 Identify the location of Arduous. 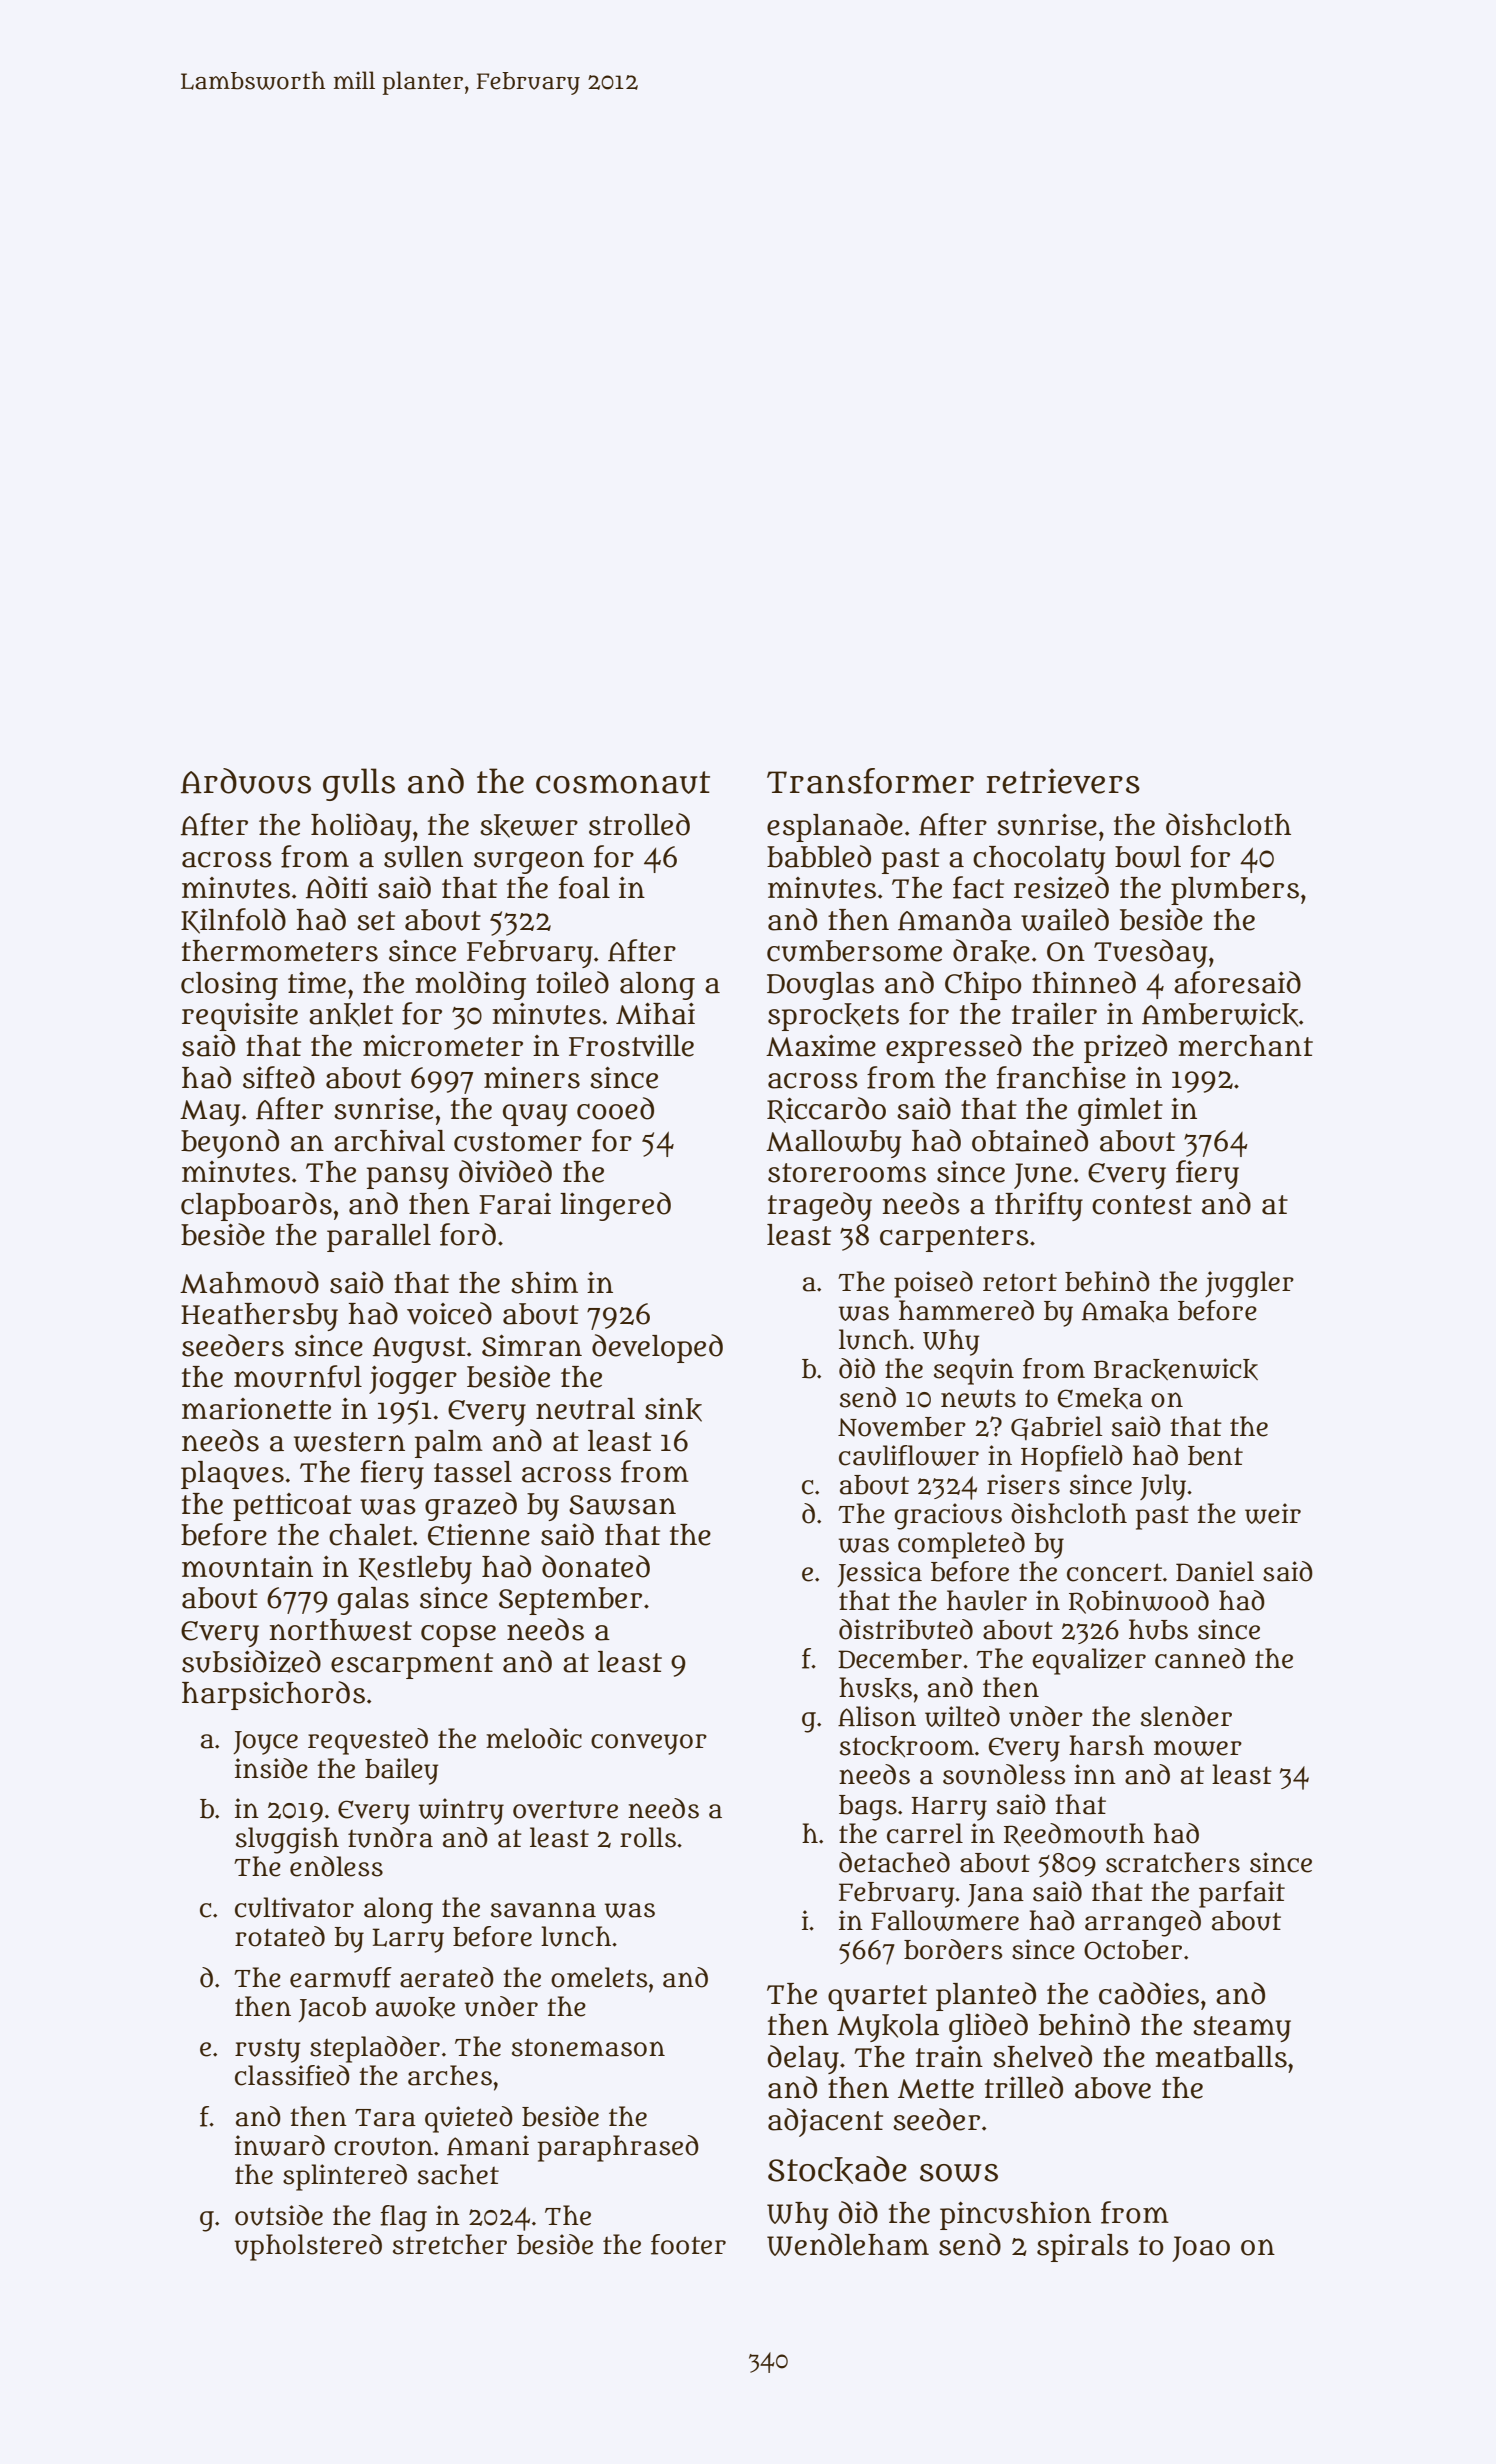
(246, 781).
